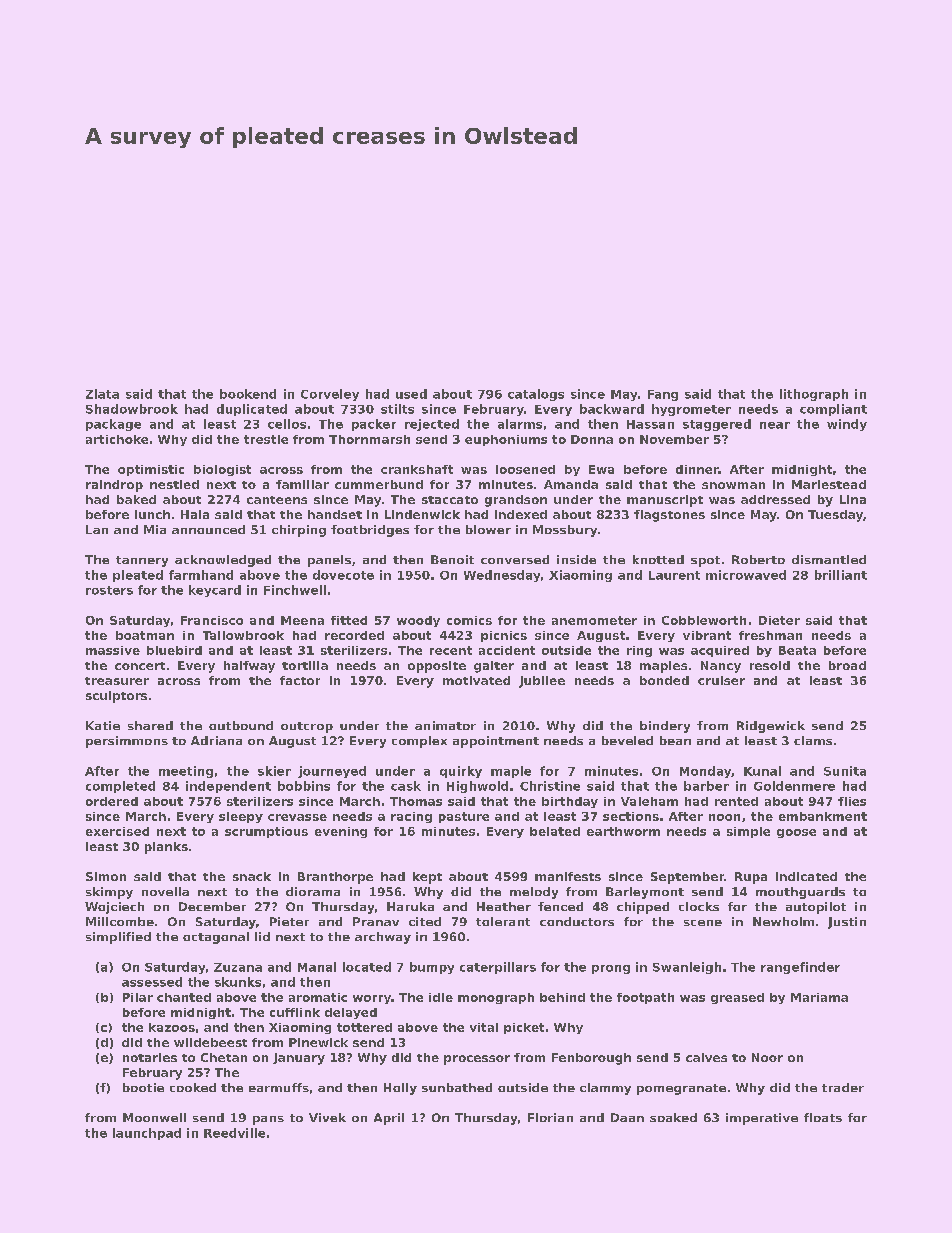 The width and height of the page is (952, 1233). Describe the element at coordinates (174, 650) in the page. I see `bluebird` at that location.
